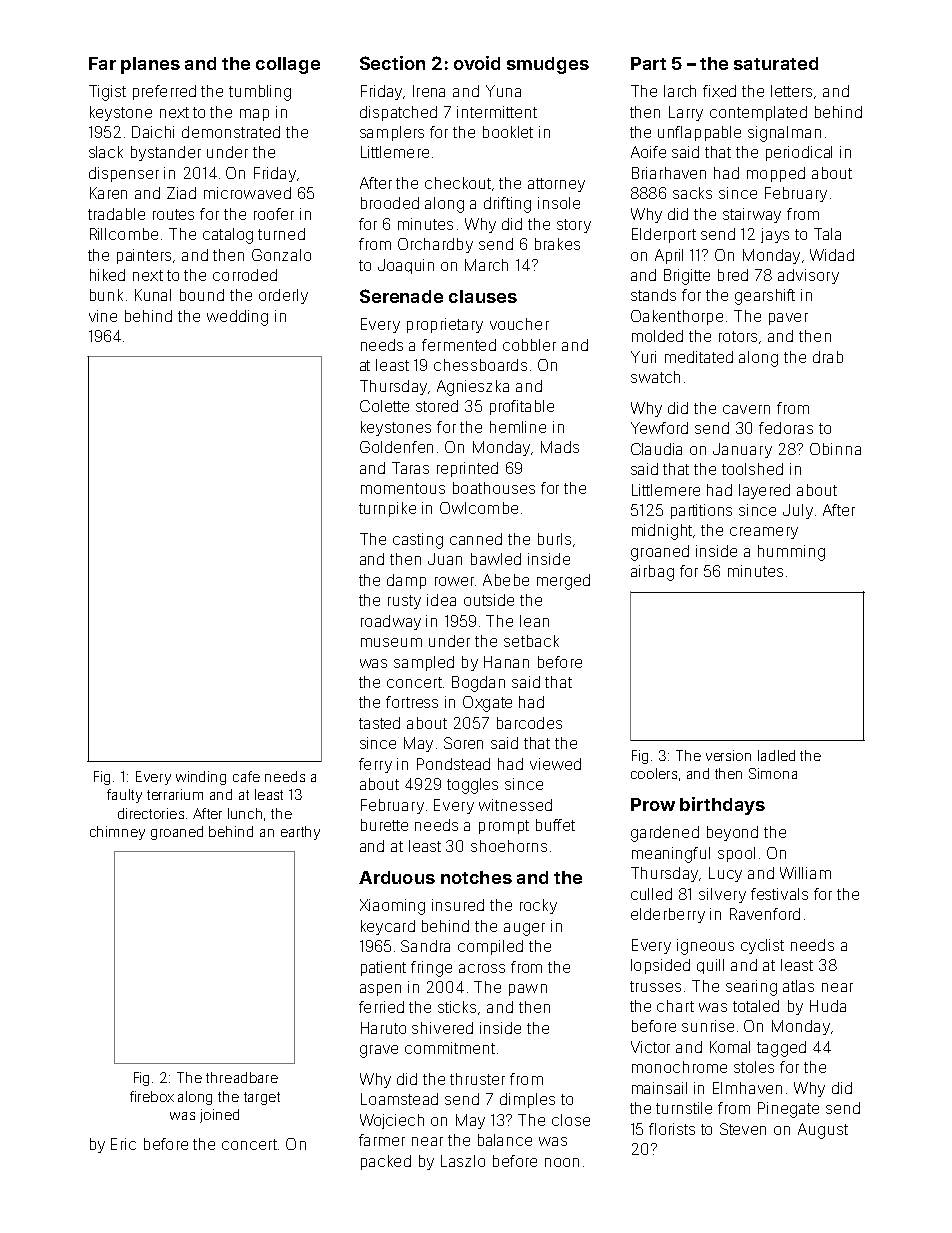 The height and width of the page is (1233, 952). What do you see at coordinates (459, 345) in the page?
I see `fermented` at bounding box center [459, 345].
